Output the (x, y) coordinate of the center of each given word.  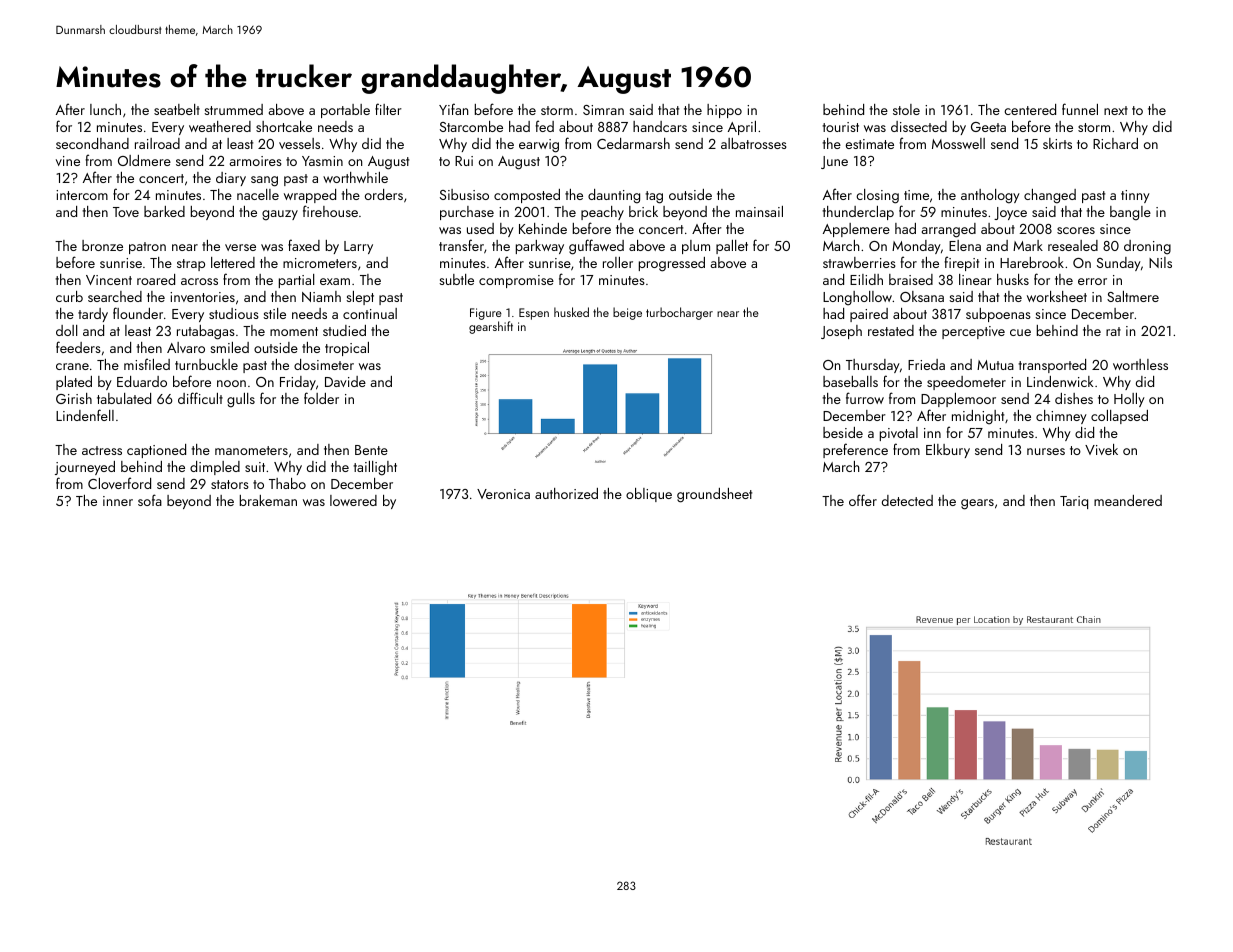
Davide (345, 381)
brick (643, 211)
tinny (1135, 196)
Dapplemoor (958, 400)
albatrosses (754, 143)
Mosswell (958, 143)
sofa (150, 500)
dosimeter (324, 364)
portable (345, 111)
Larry (358, 247)
